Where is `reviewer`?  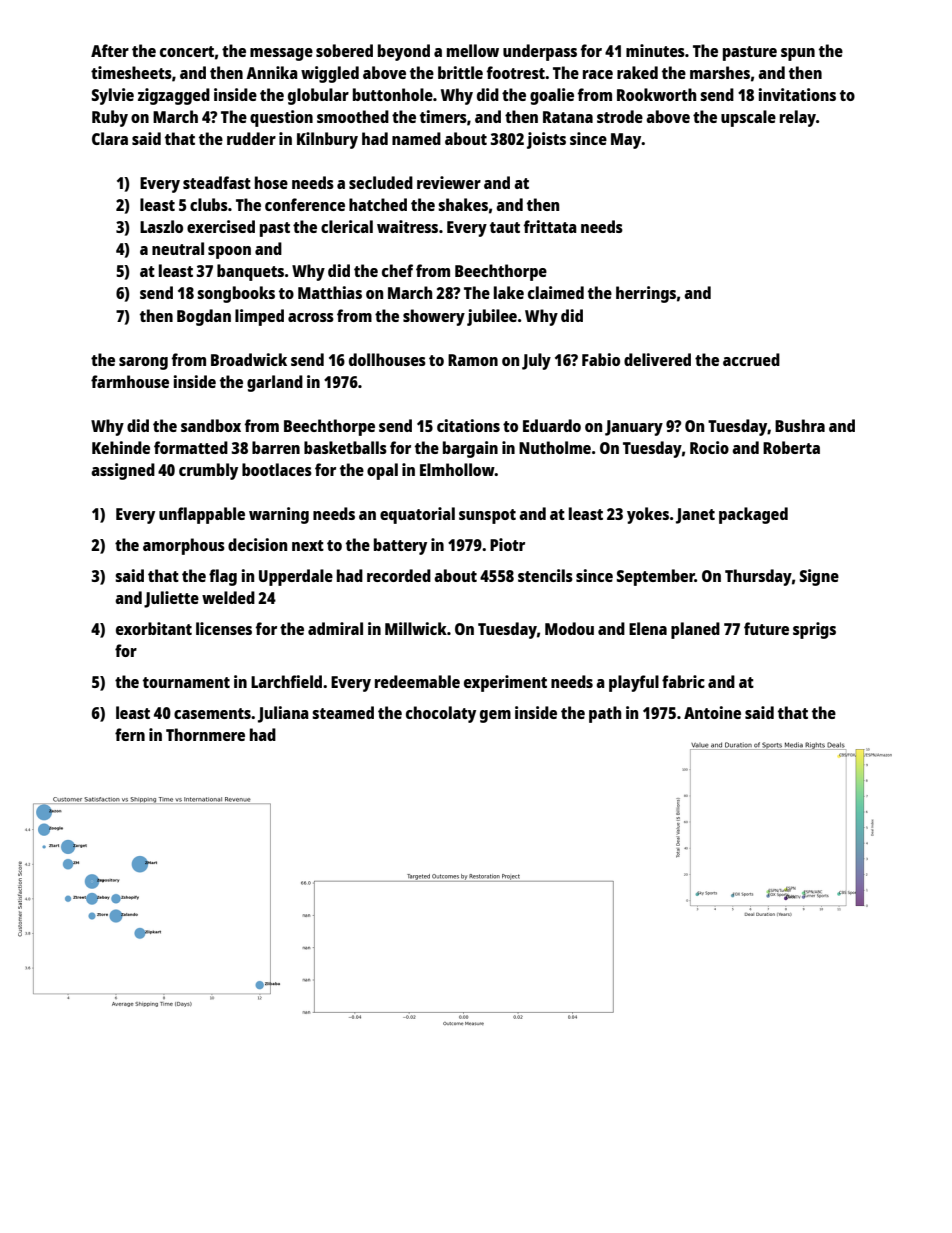
reviewer is located at coordinates (449, 182).
